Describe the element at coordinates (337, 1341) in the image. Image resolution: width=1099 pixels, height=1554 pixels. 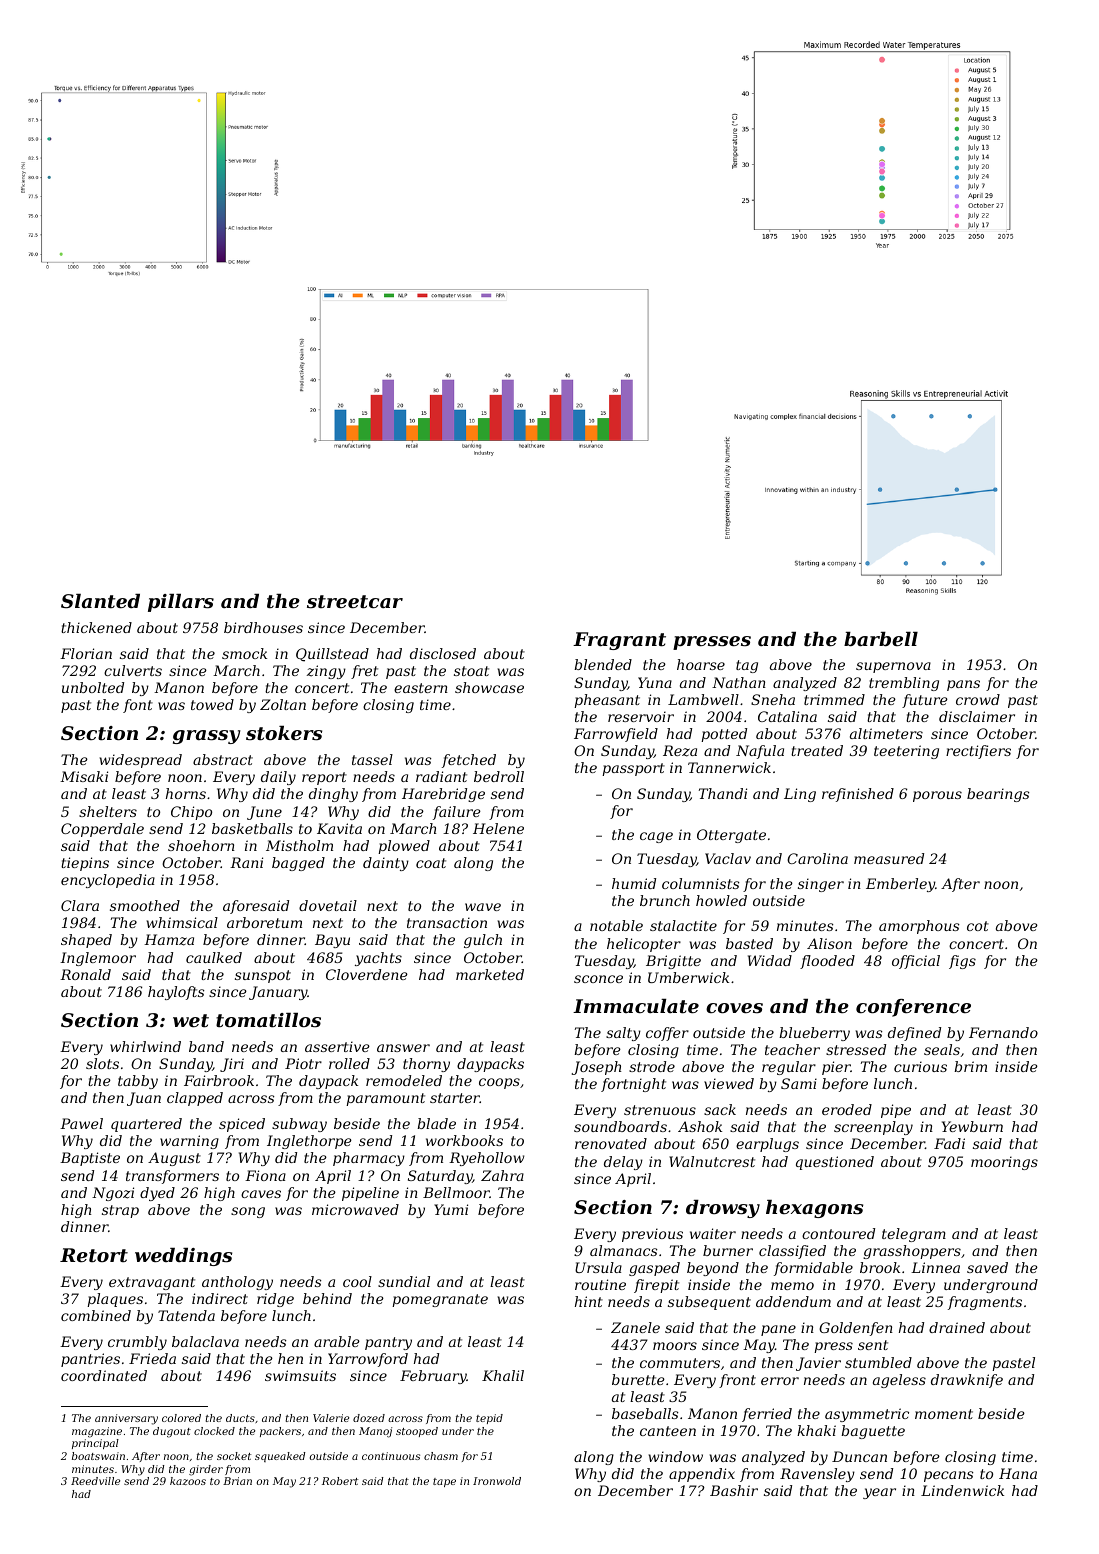
I see `arable` at that location.
